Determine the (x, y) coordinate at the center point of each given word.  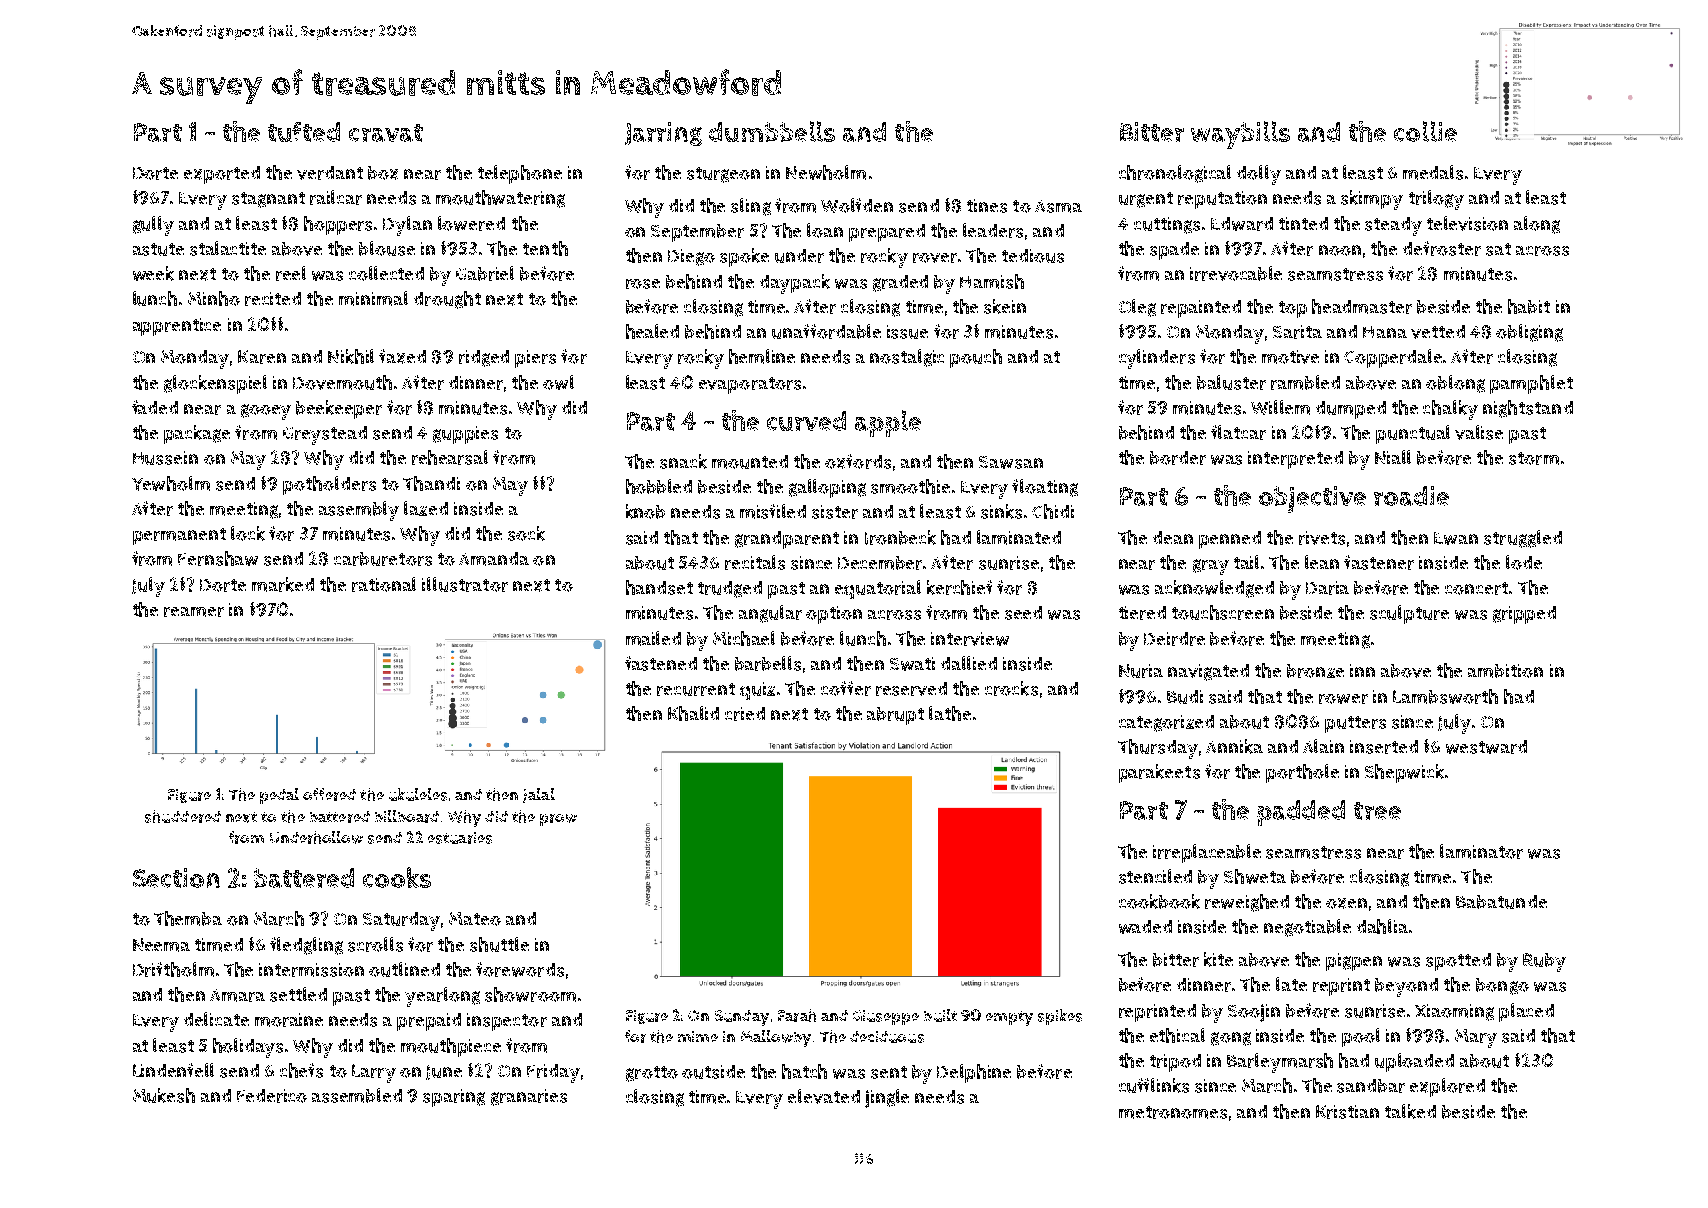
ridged (484, 358)
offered (329, 794)
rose (643, 284)
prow (558, 820)
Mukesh (164, 1095)
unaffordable (826, 331)
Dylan (407, 226)
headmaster (1362, 306)
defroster (1442, 248)
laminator (1481, 851)
